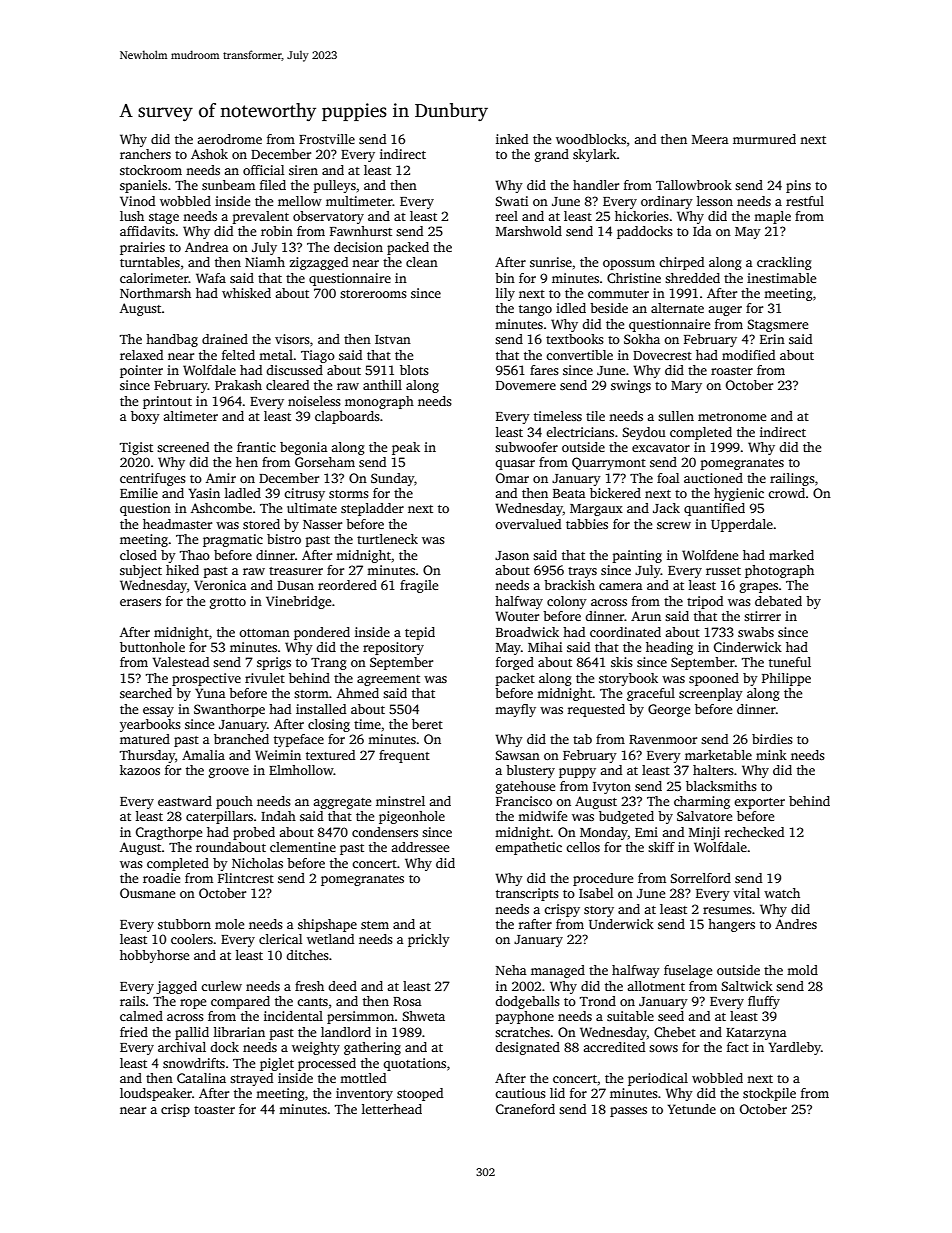 This screenshot has height=1233, width=952. I want to click on rechecked, so click(754, 832).
